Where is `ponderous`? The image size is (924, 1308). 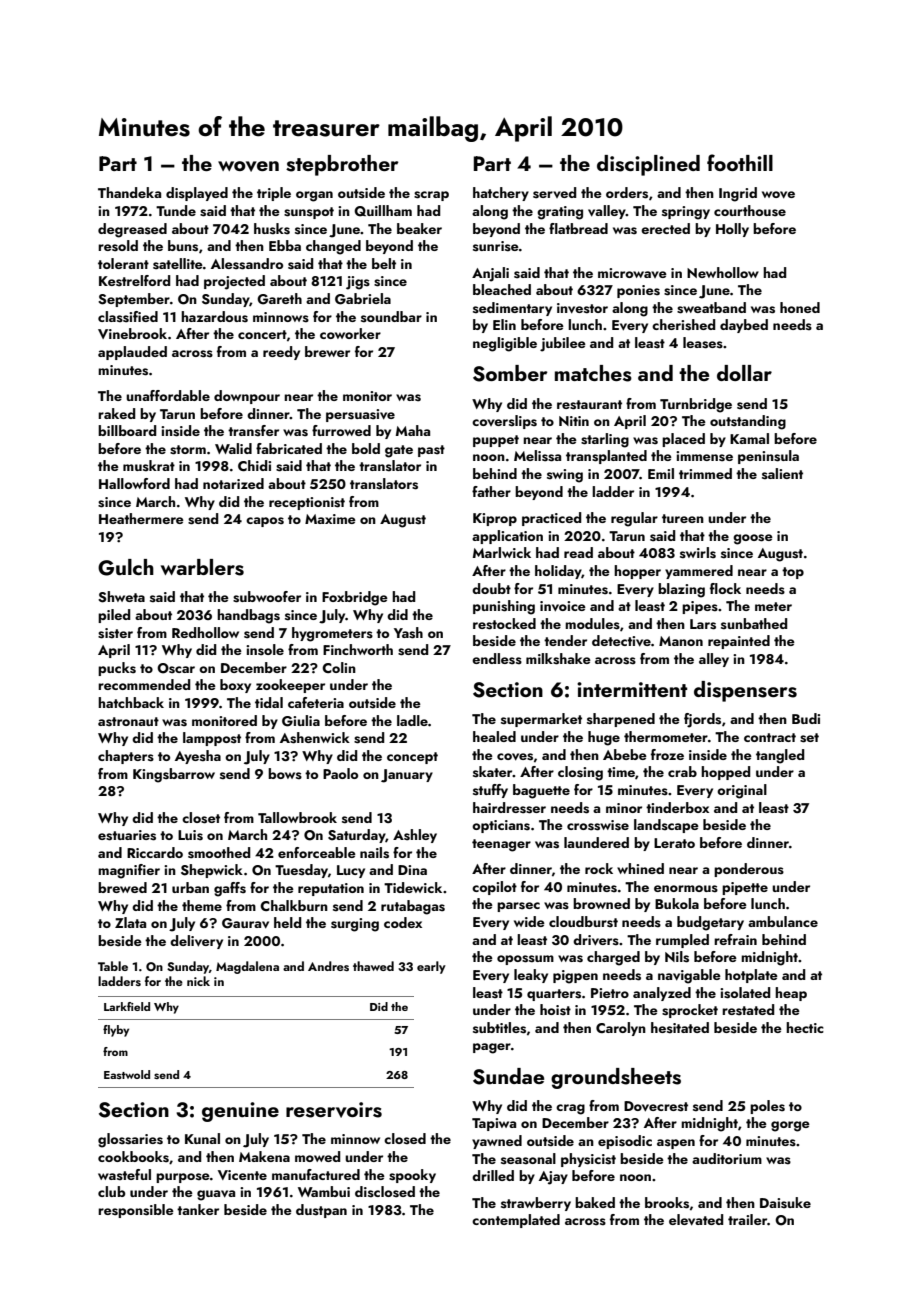
ponderous is located at coordinates (749, 870).
